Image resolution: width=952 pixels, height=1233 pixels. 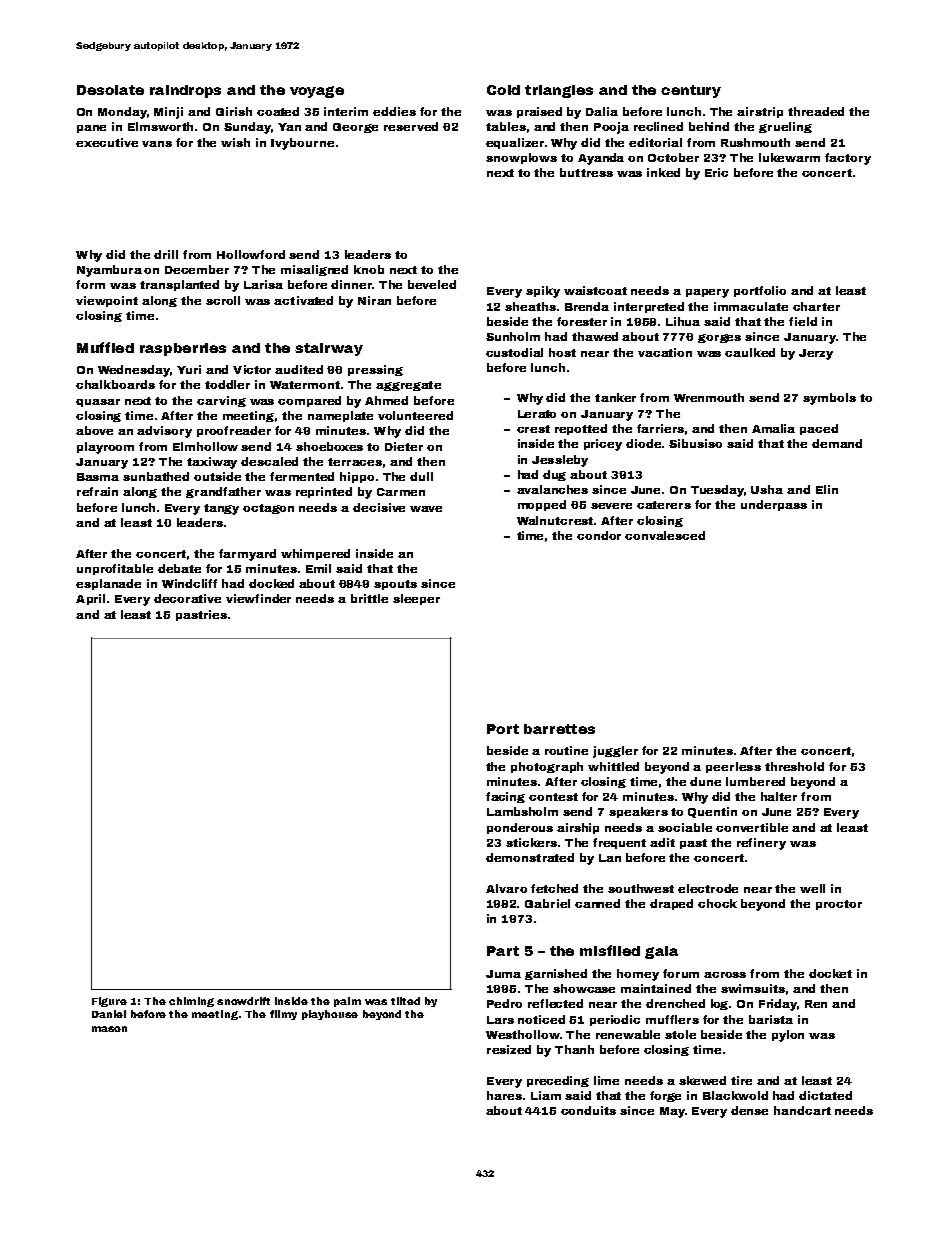 I want to click on raindrops, so click(x=185, y=91).
